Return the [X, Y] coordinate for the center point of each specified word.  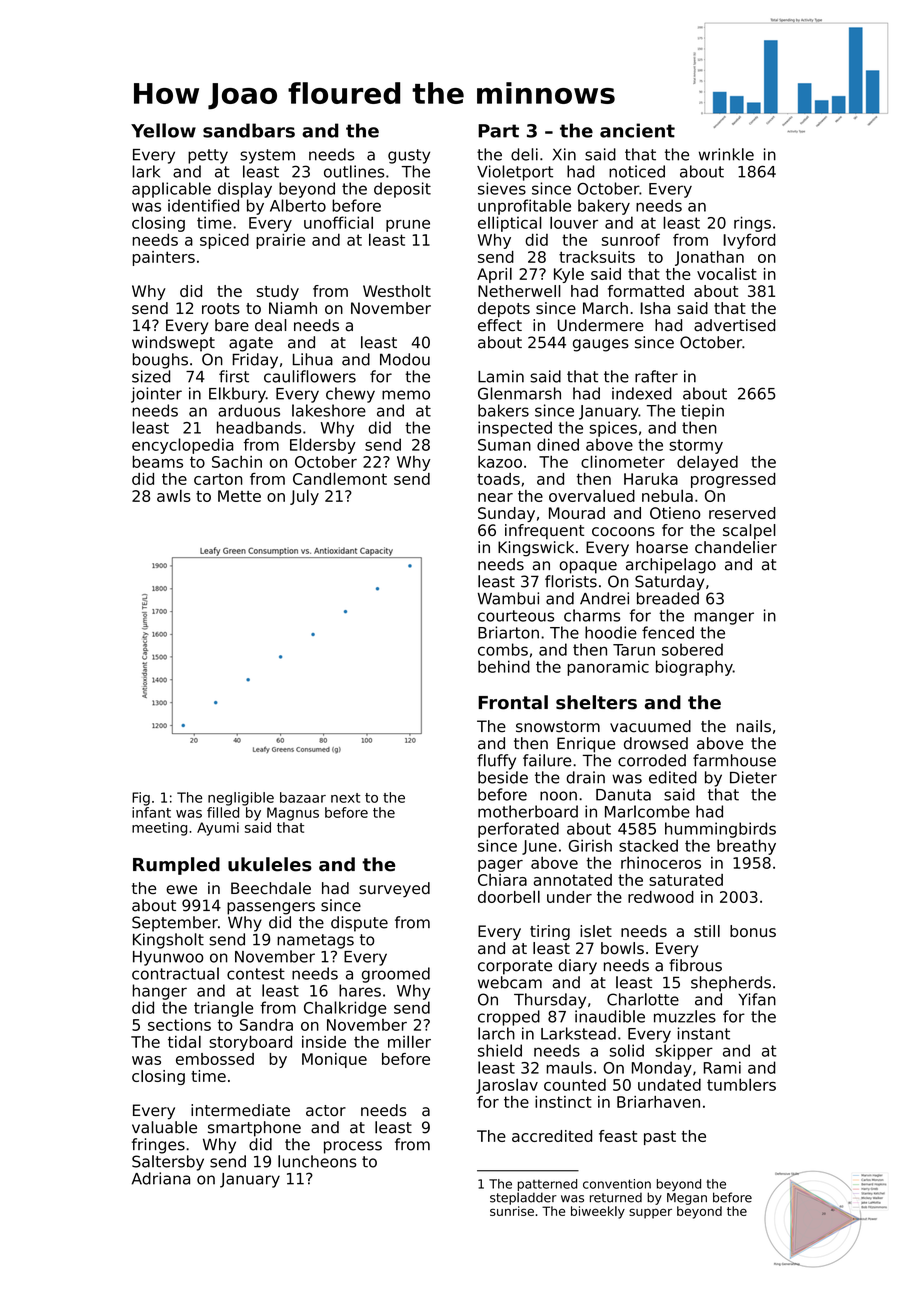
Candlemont [340, 478]
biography [694, 668]
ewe [181, 890]
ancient [637, 130]
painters [164, 258]
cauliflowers [310, 376]
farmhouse [734, 760]
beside [503, 777]
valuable [164, 1127]
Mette [239, 496]
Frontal [513, 702]
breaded [668, 598]
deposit [402, 190]
